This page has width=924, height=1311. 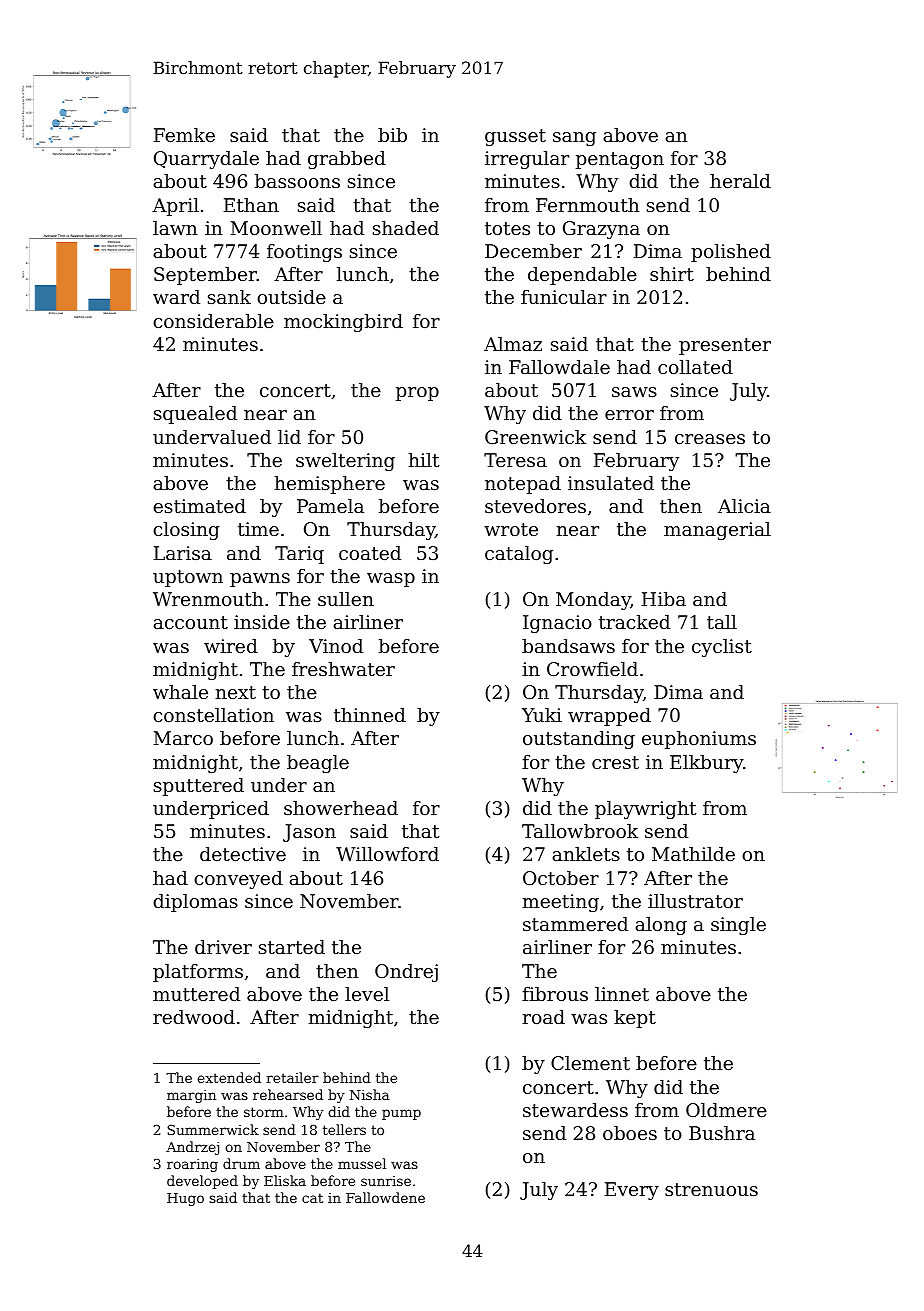 I want to click on grabbed, so click(x=347, y=160).
